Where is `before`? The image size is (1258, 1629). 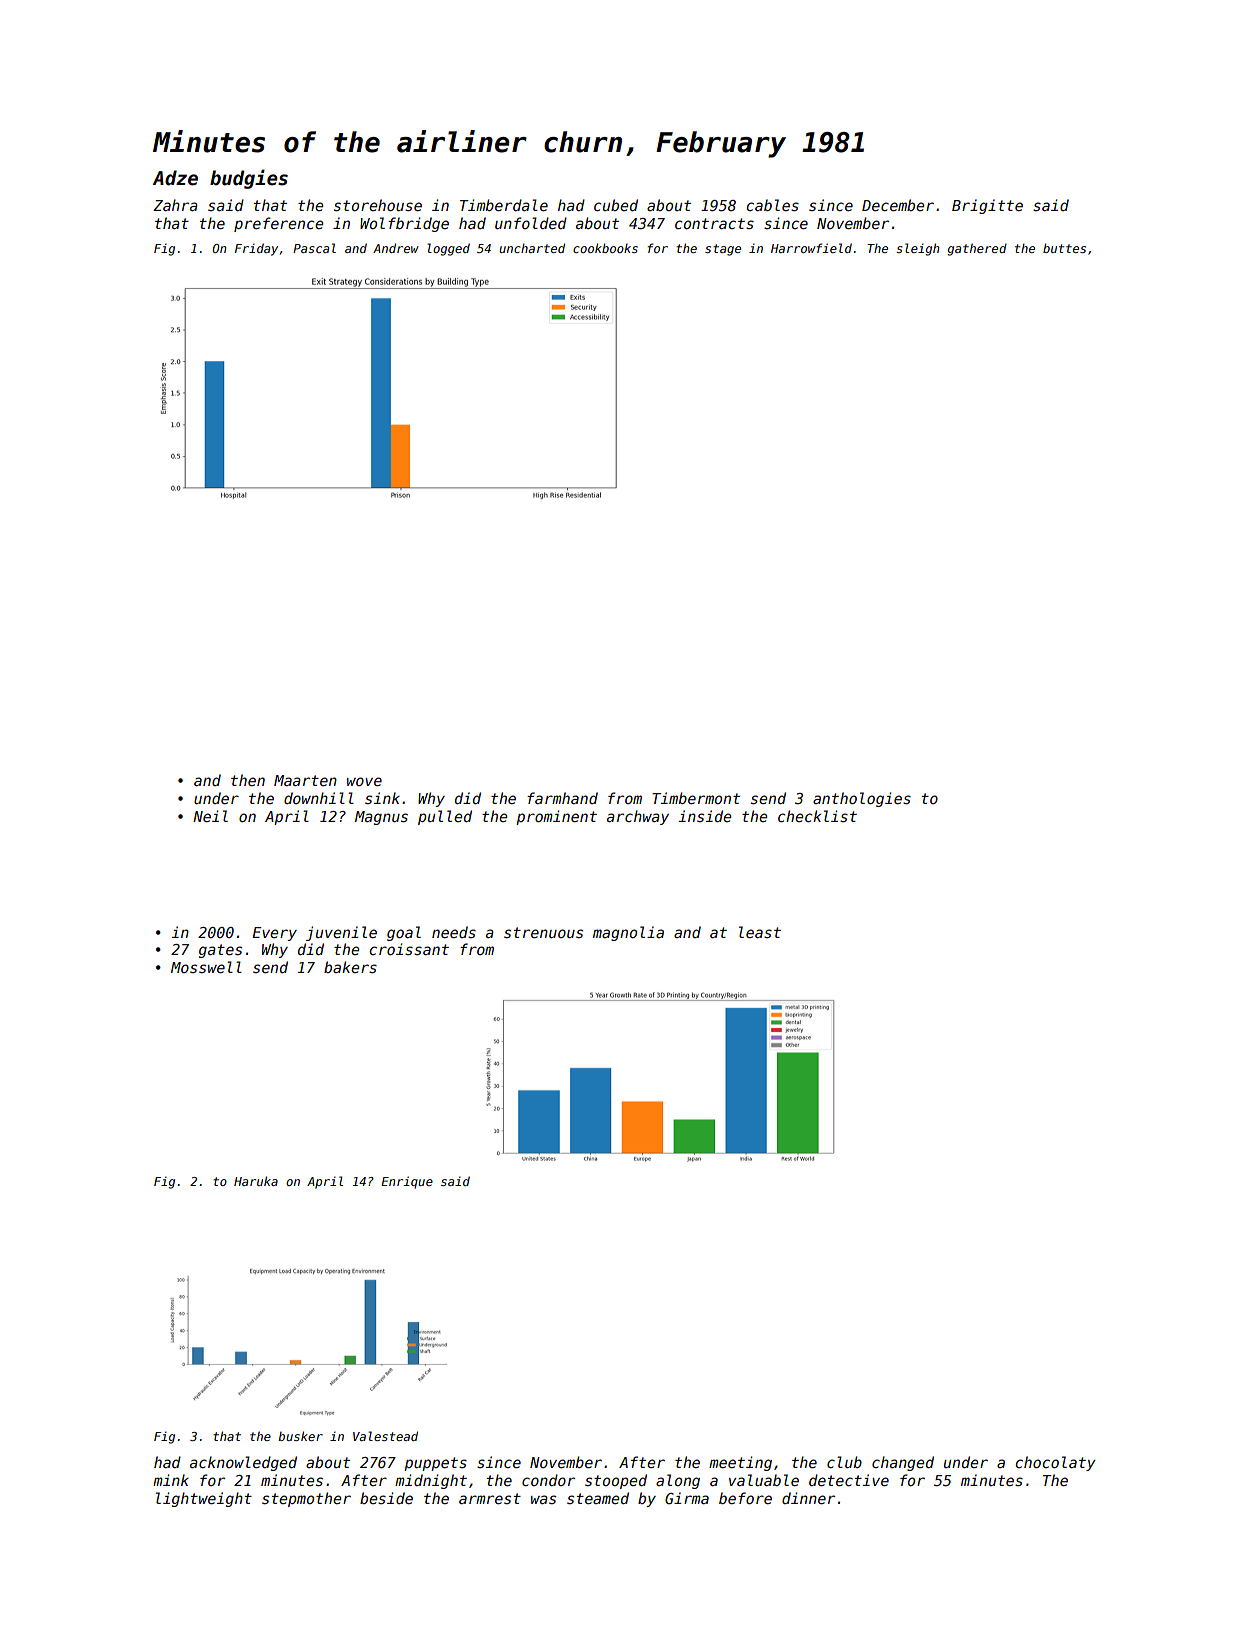 before is located at coordinates (745, 1498).
